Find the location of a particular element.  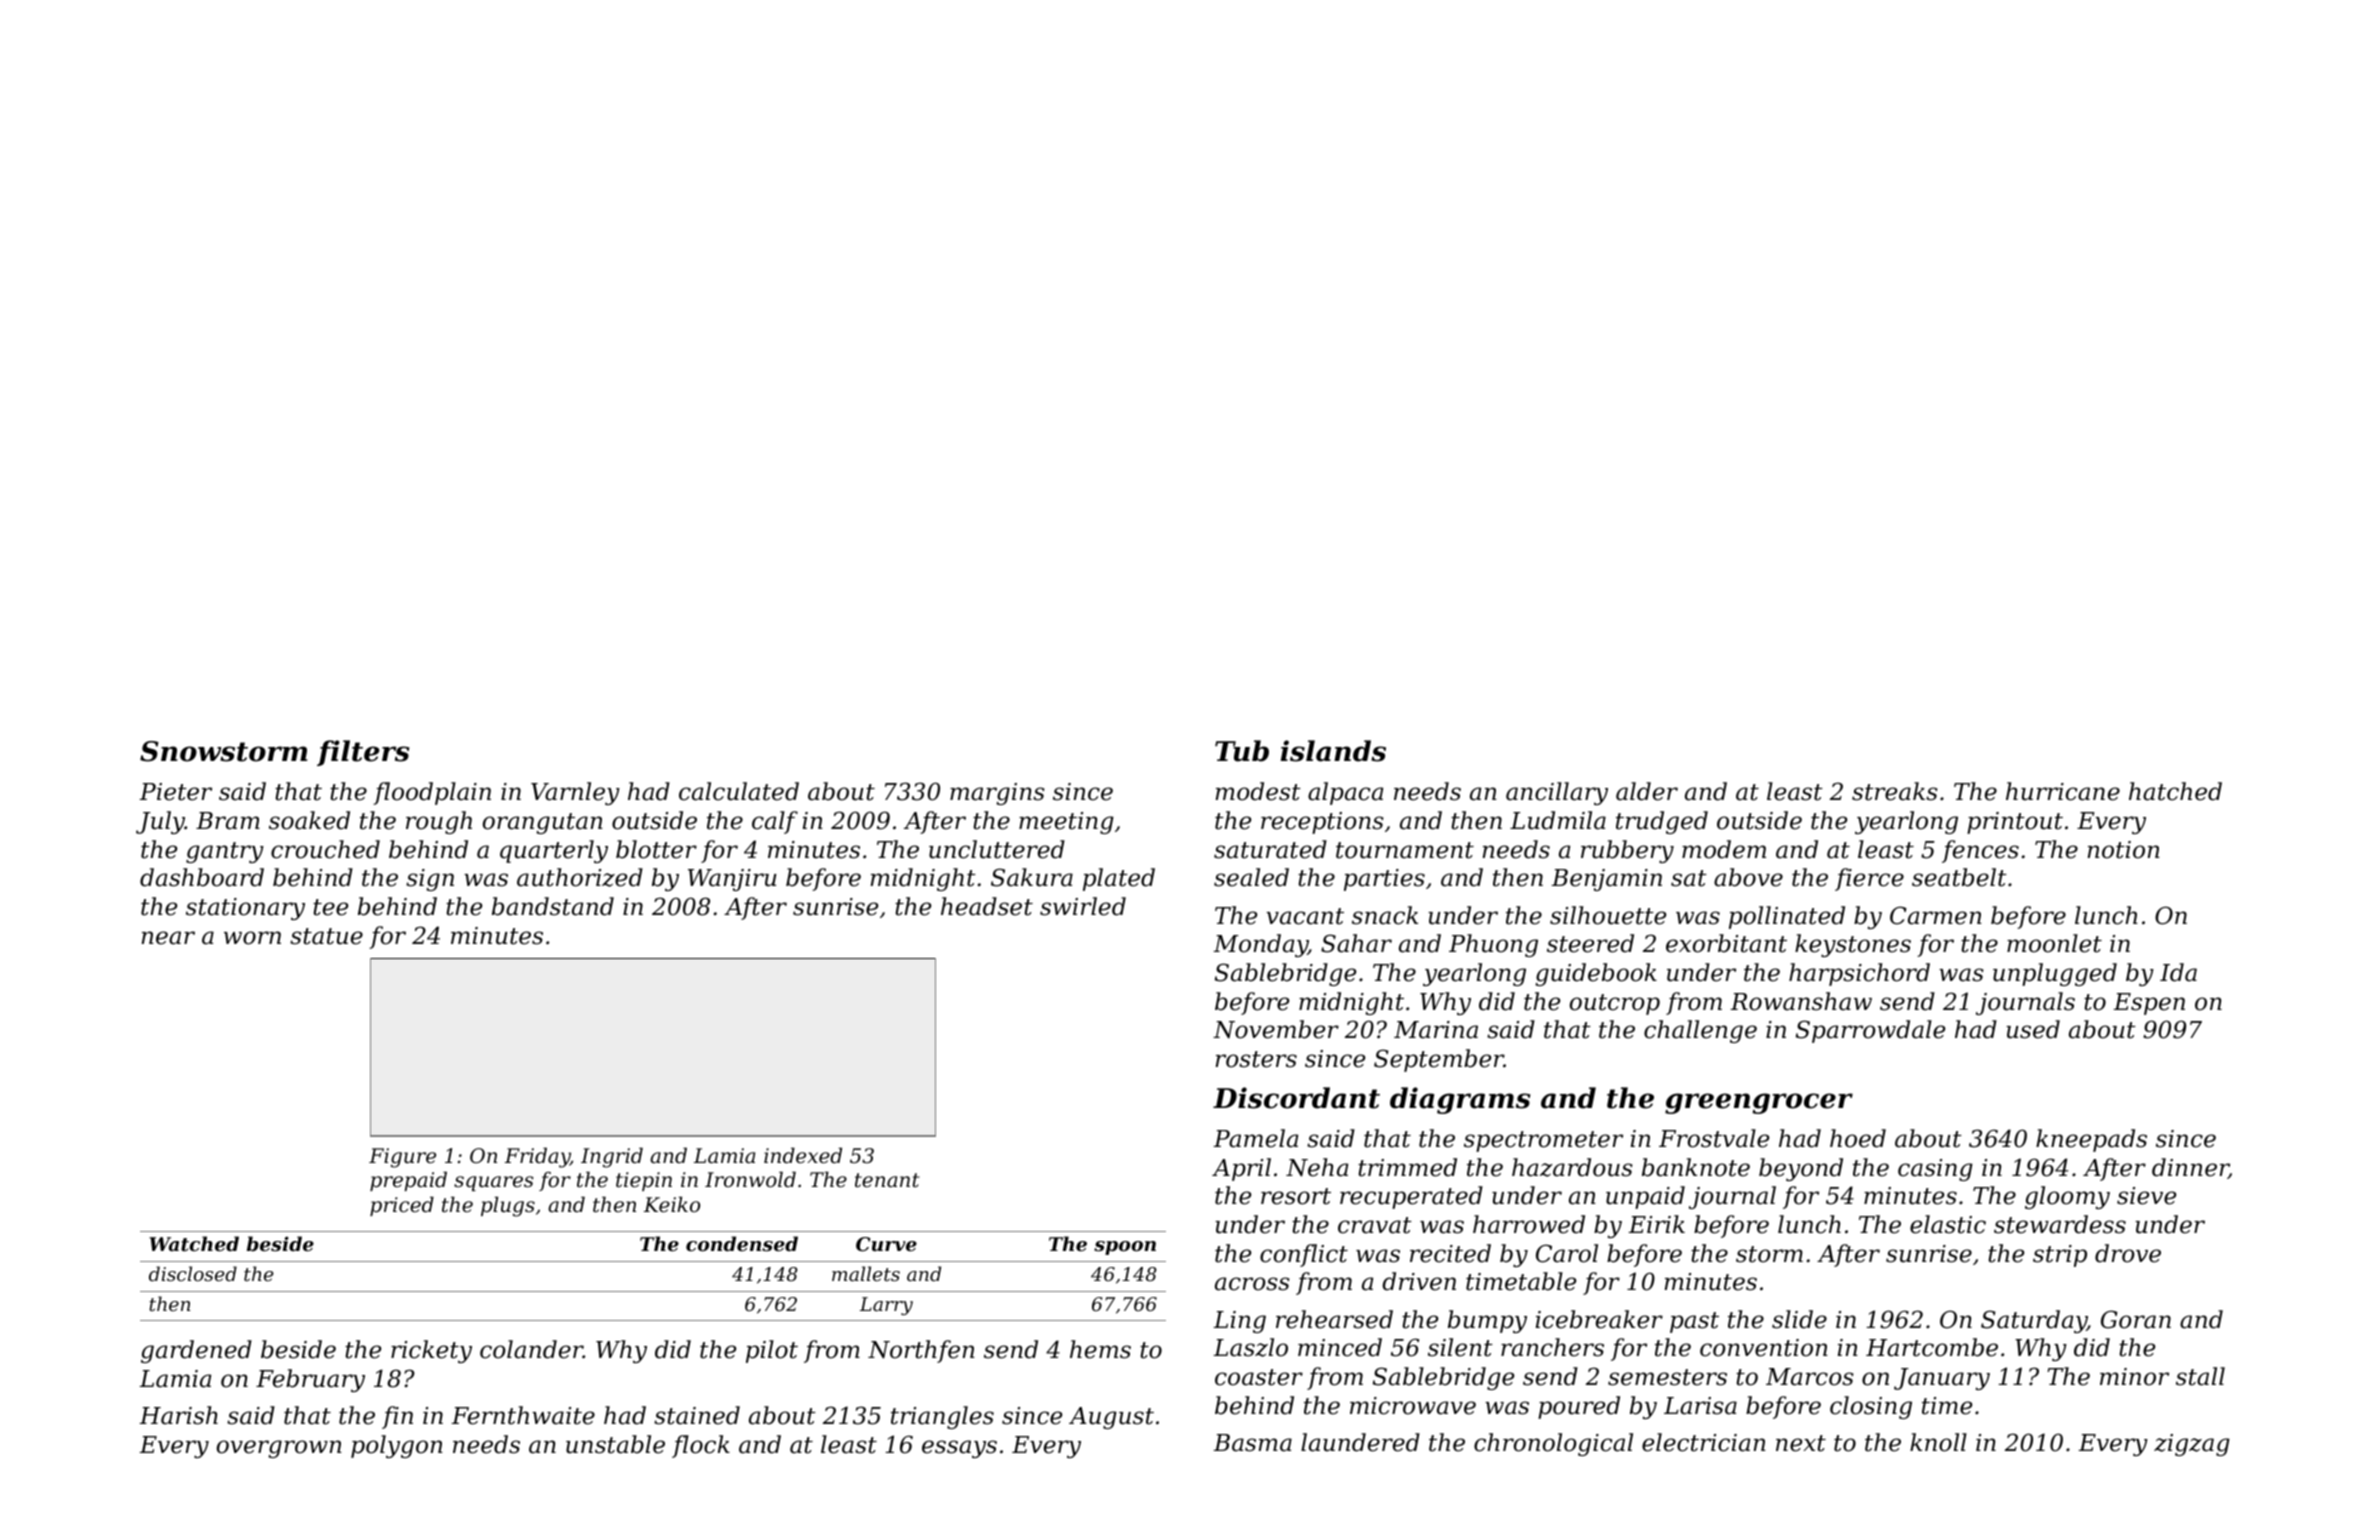

November is located at coordinates (1276, 1029).
